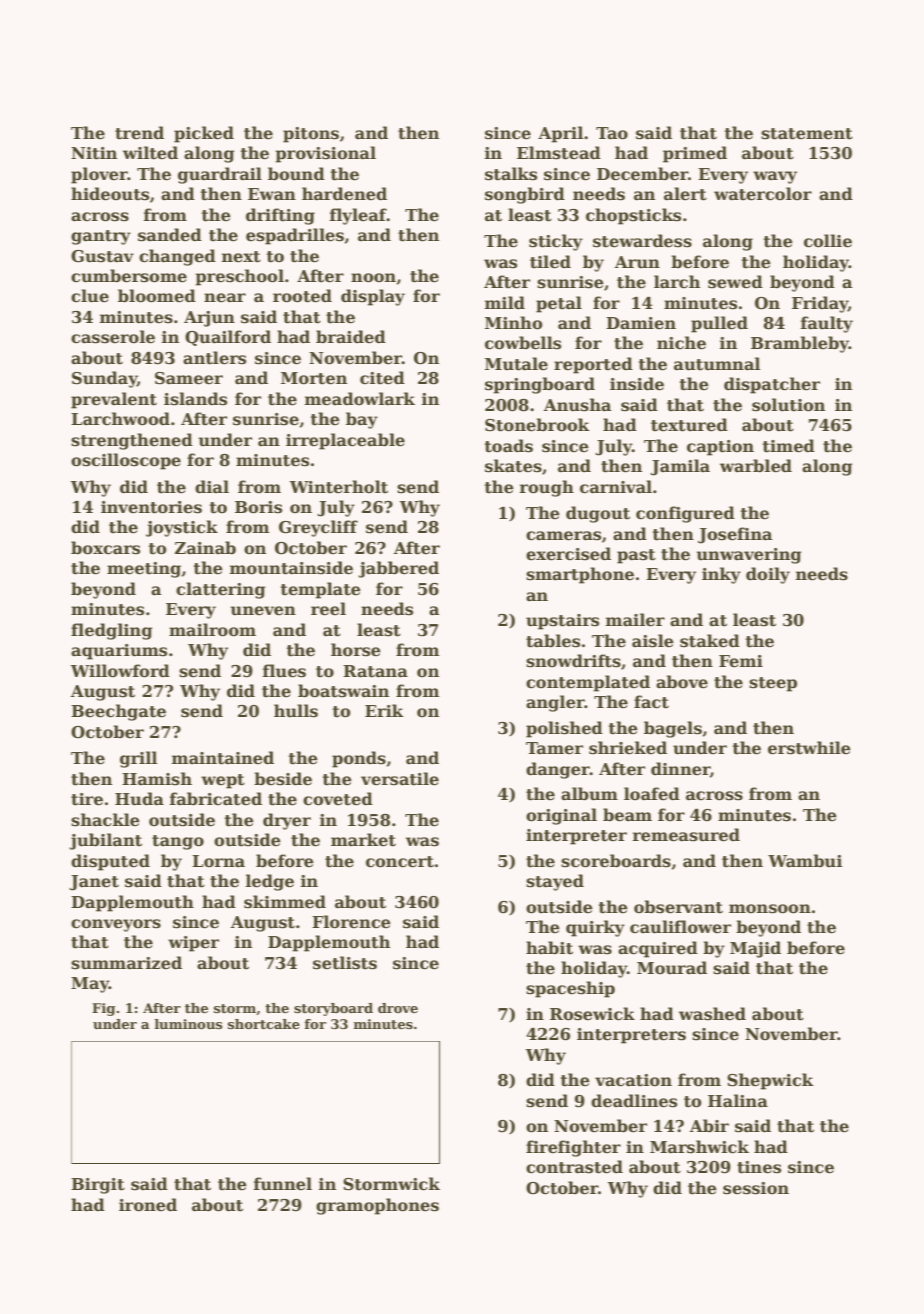 This page has width=924, height=1314. I want to click on doily, so click(768, 575).
